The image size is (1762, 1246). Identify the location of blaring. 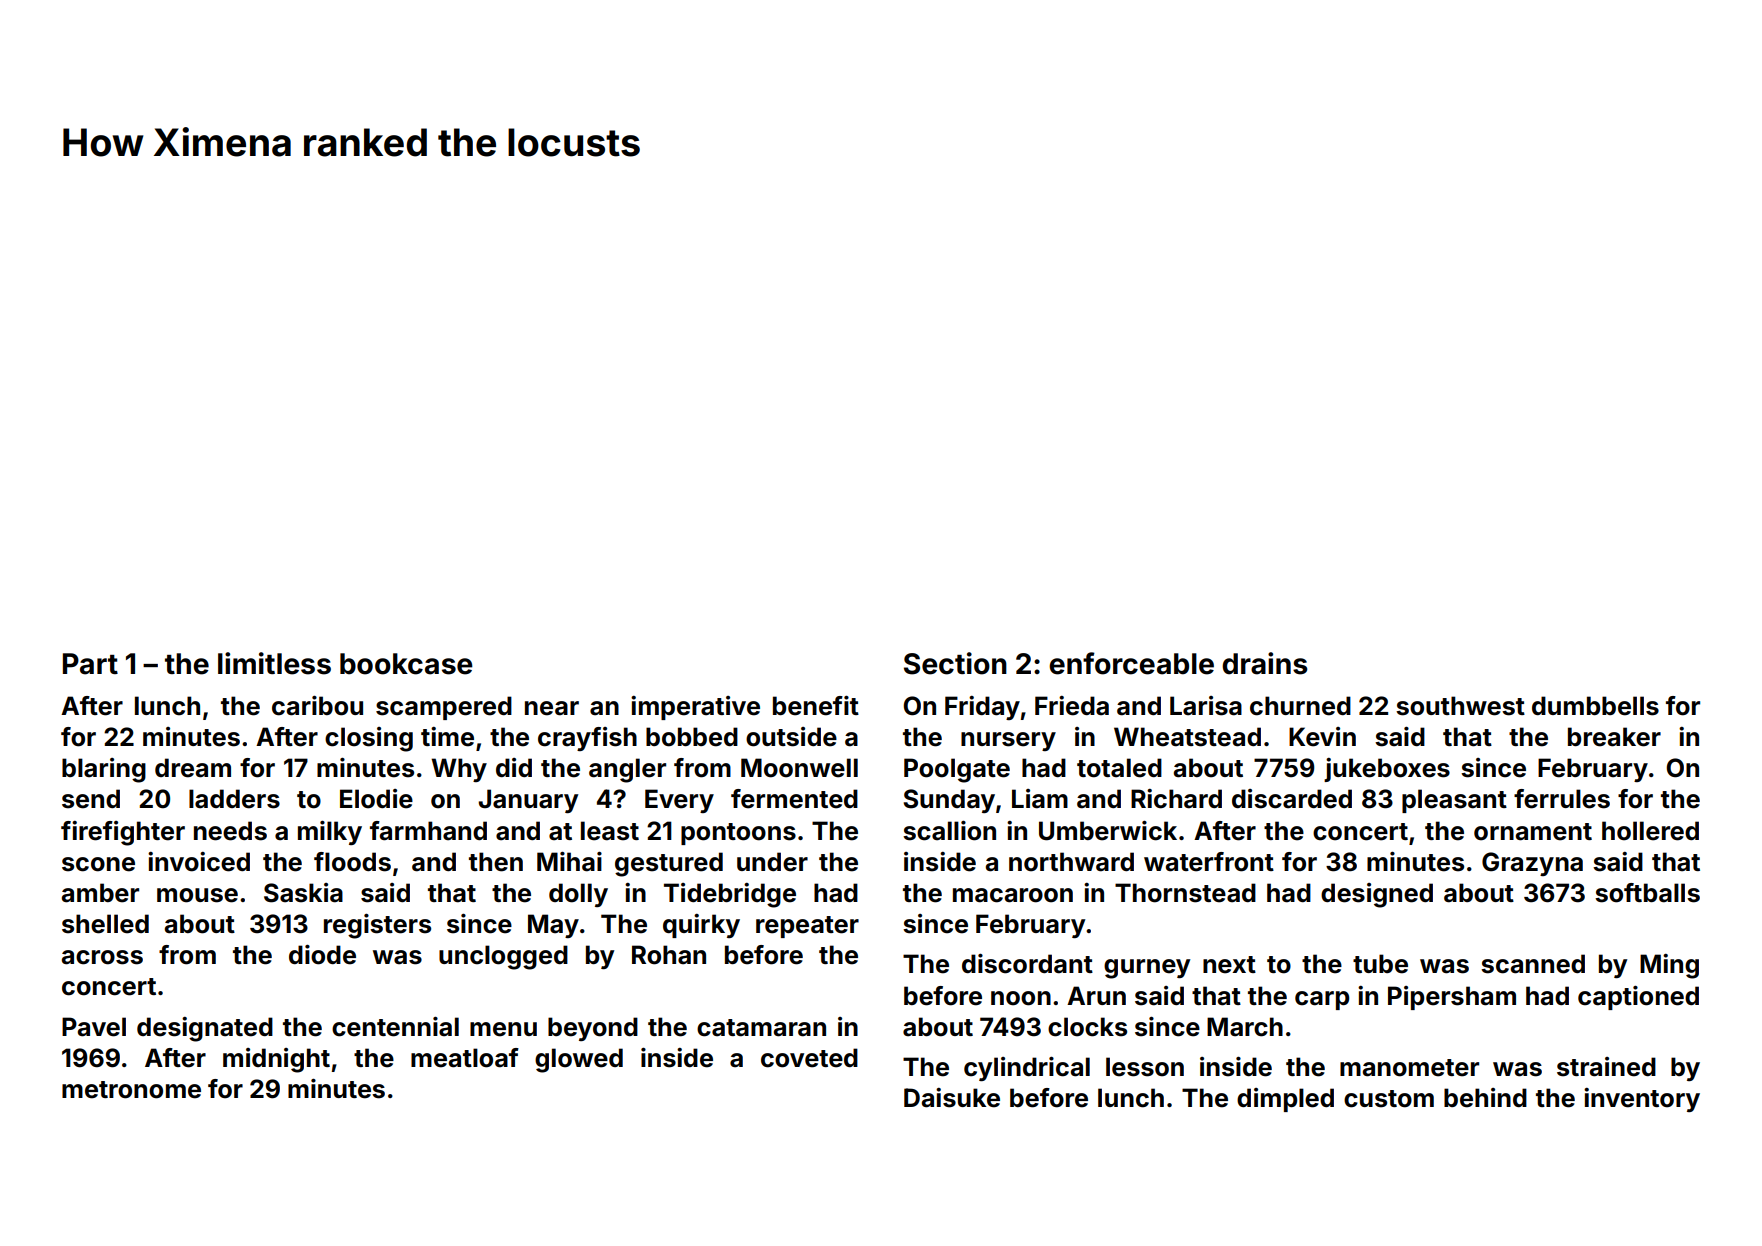
(104, 770).
